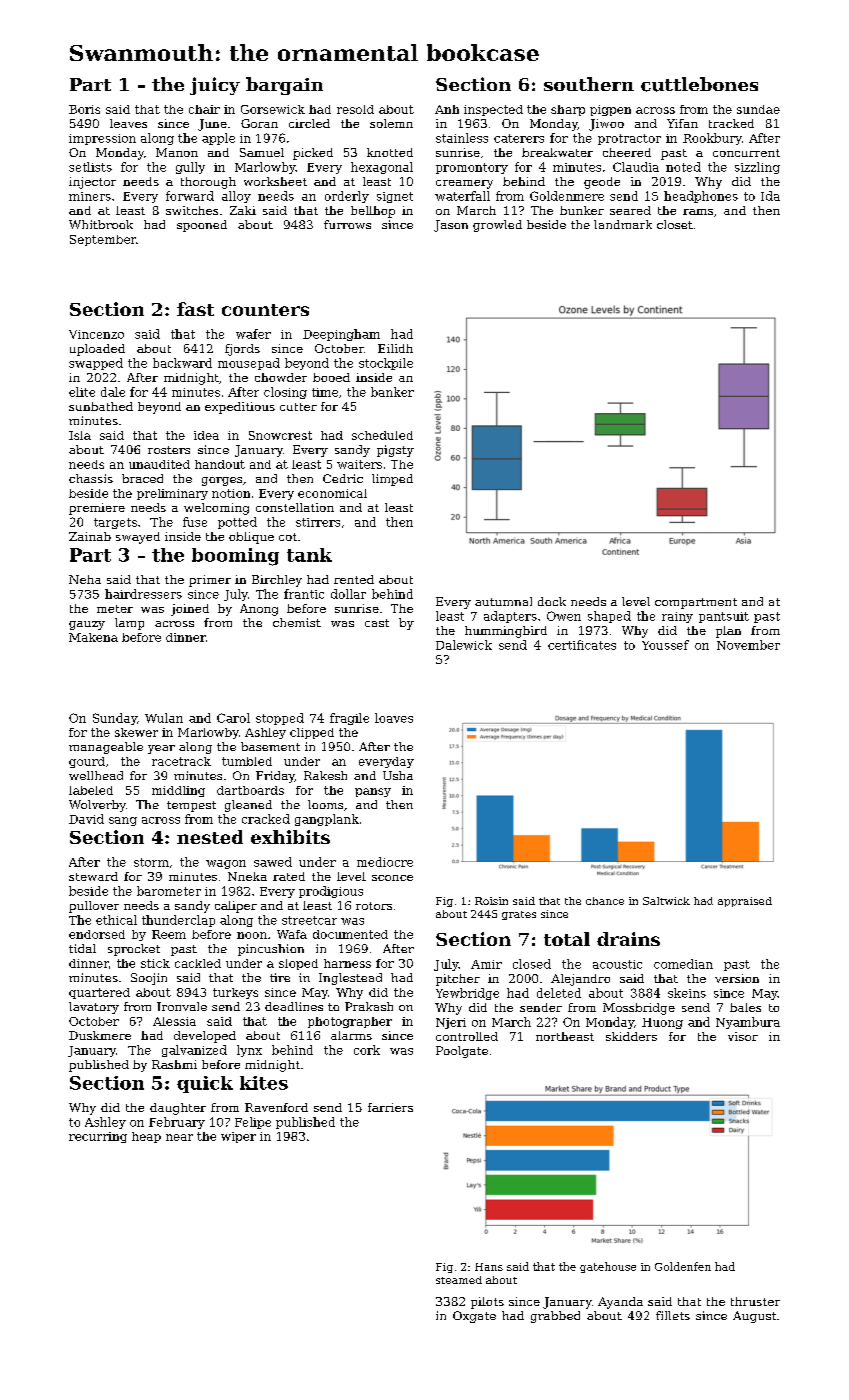  Describe the element at coordinates (489, 1267) in the screenshot. I see `Hans` at that location.
